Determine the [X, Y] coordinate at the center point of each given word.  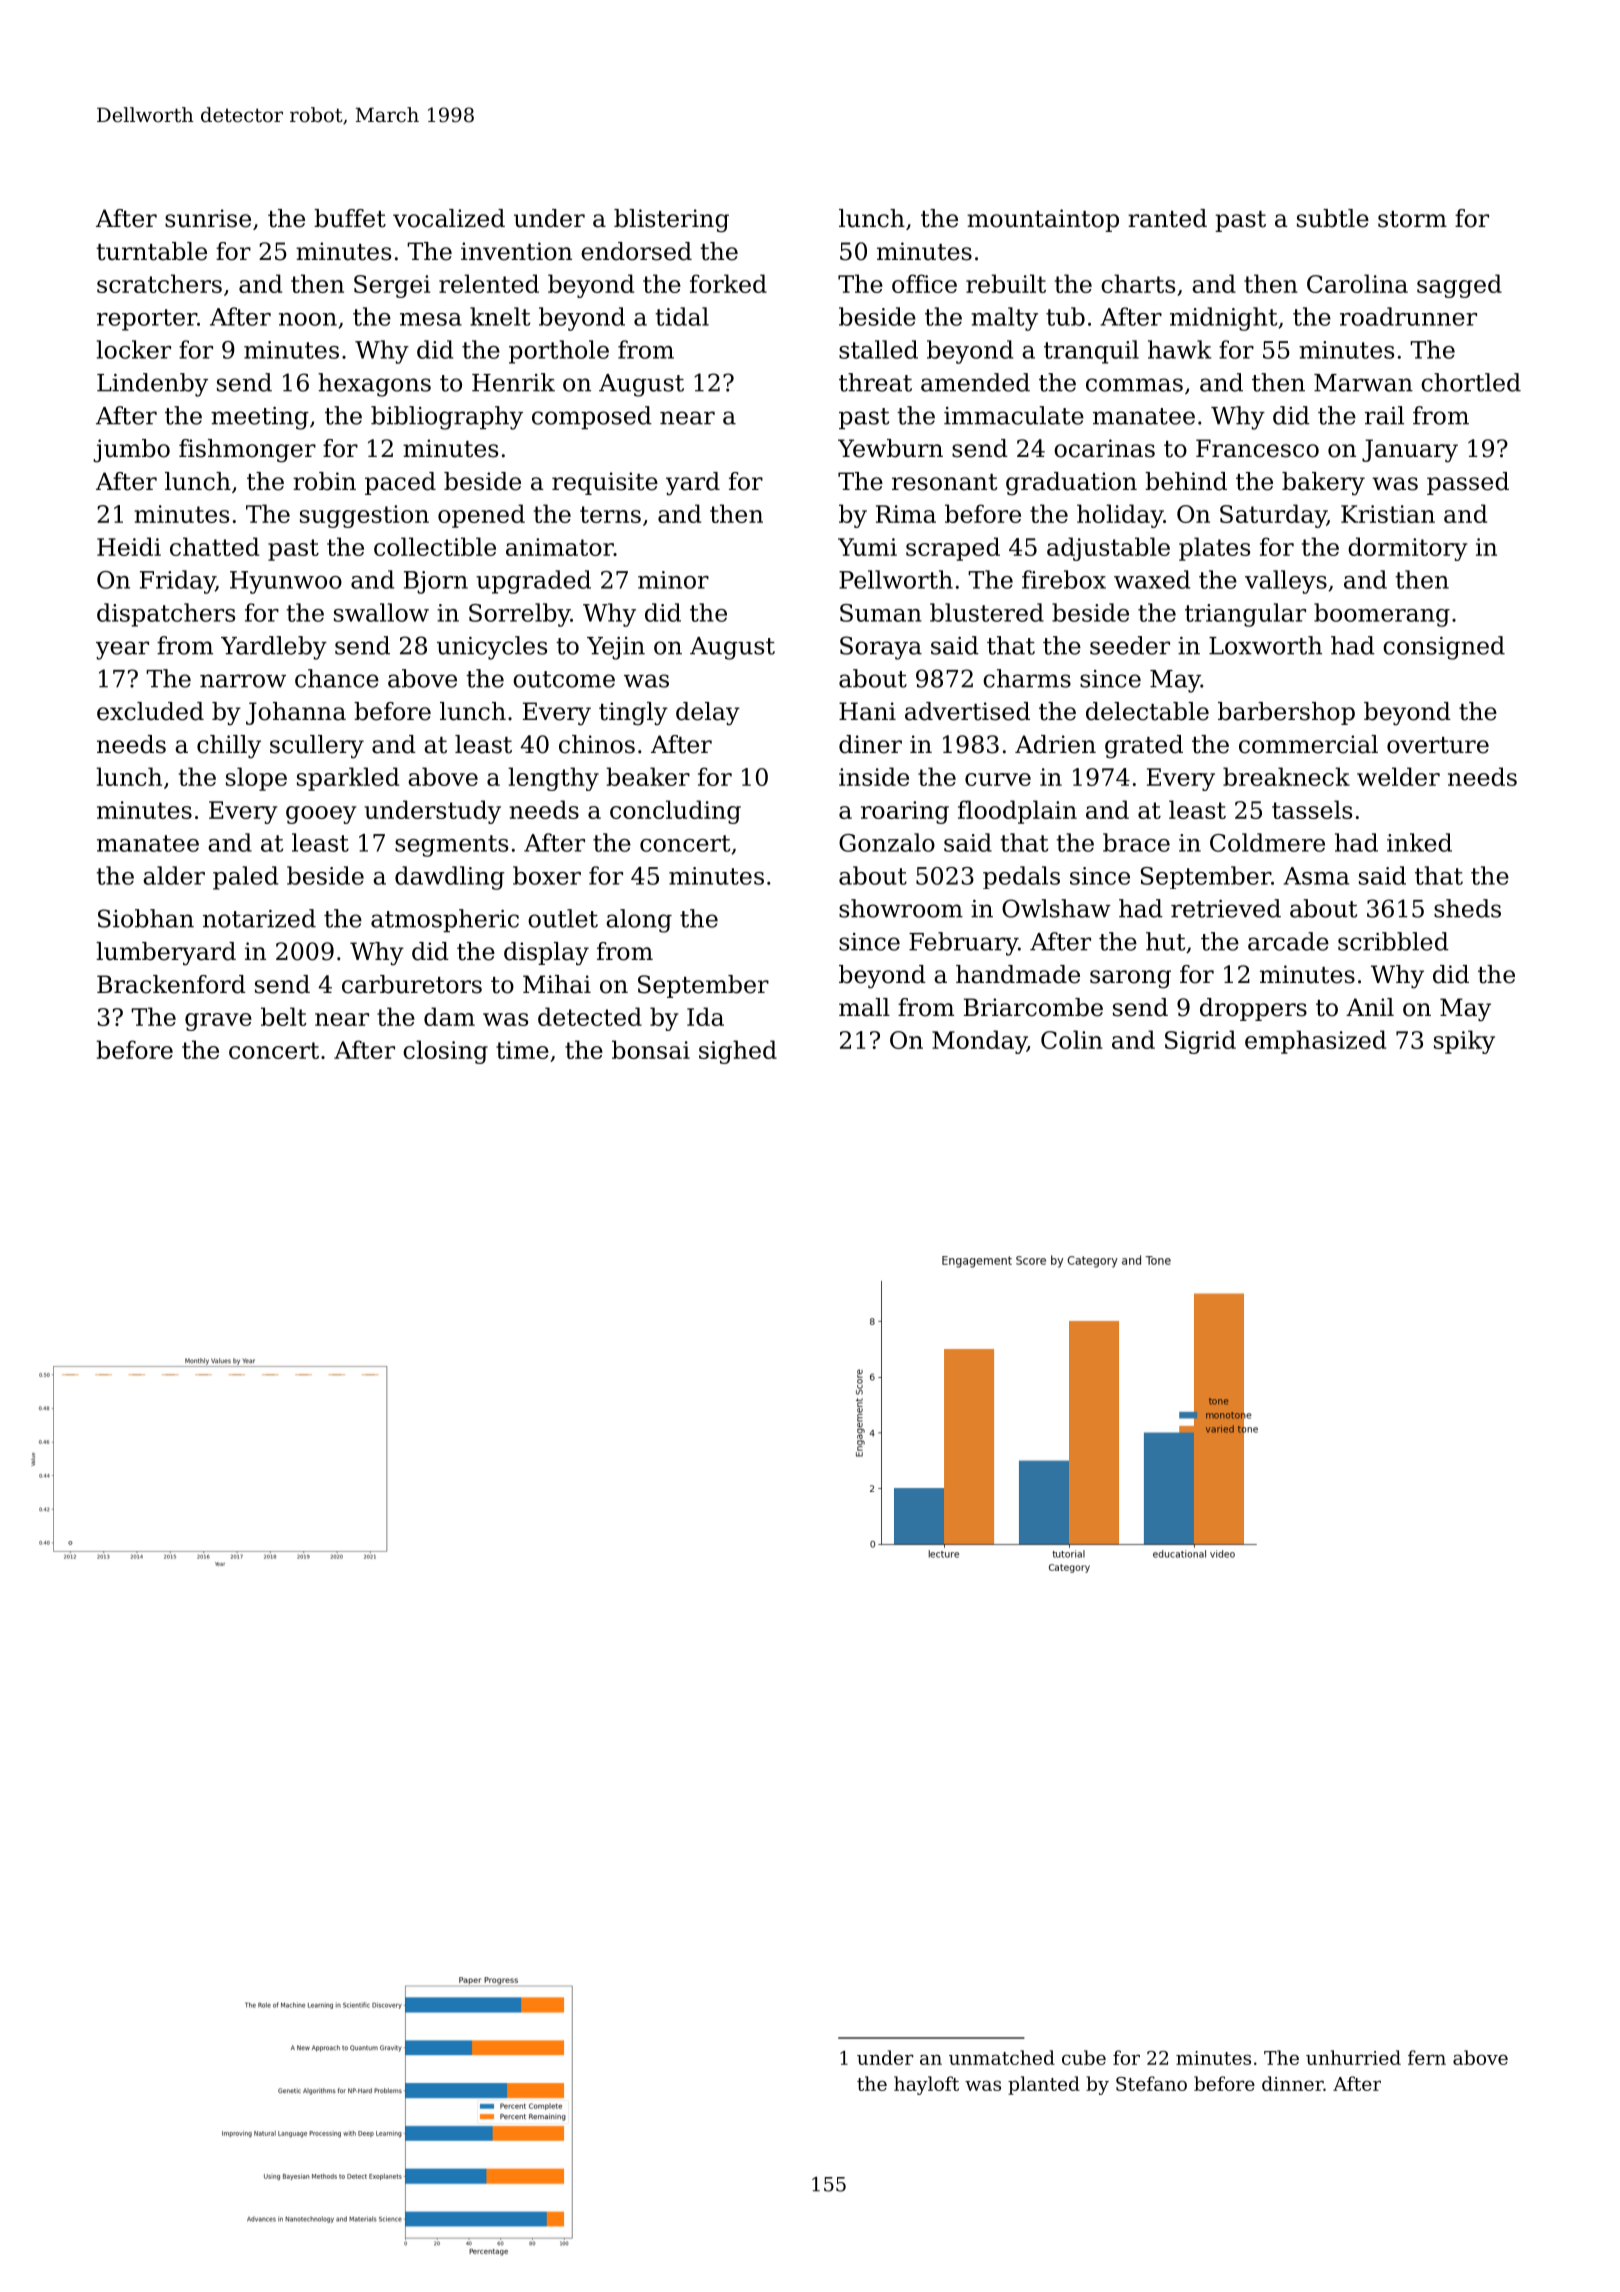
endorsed [636, 251]
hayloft [926, 2085]
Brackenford [171, 984]
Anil [1370, 1007]
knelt [500, 316]
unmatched [1002, 2057]
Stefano [1151, 2083]
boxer [547, 875]
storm [1412, 219]
